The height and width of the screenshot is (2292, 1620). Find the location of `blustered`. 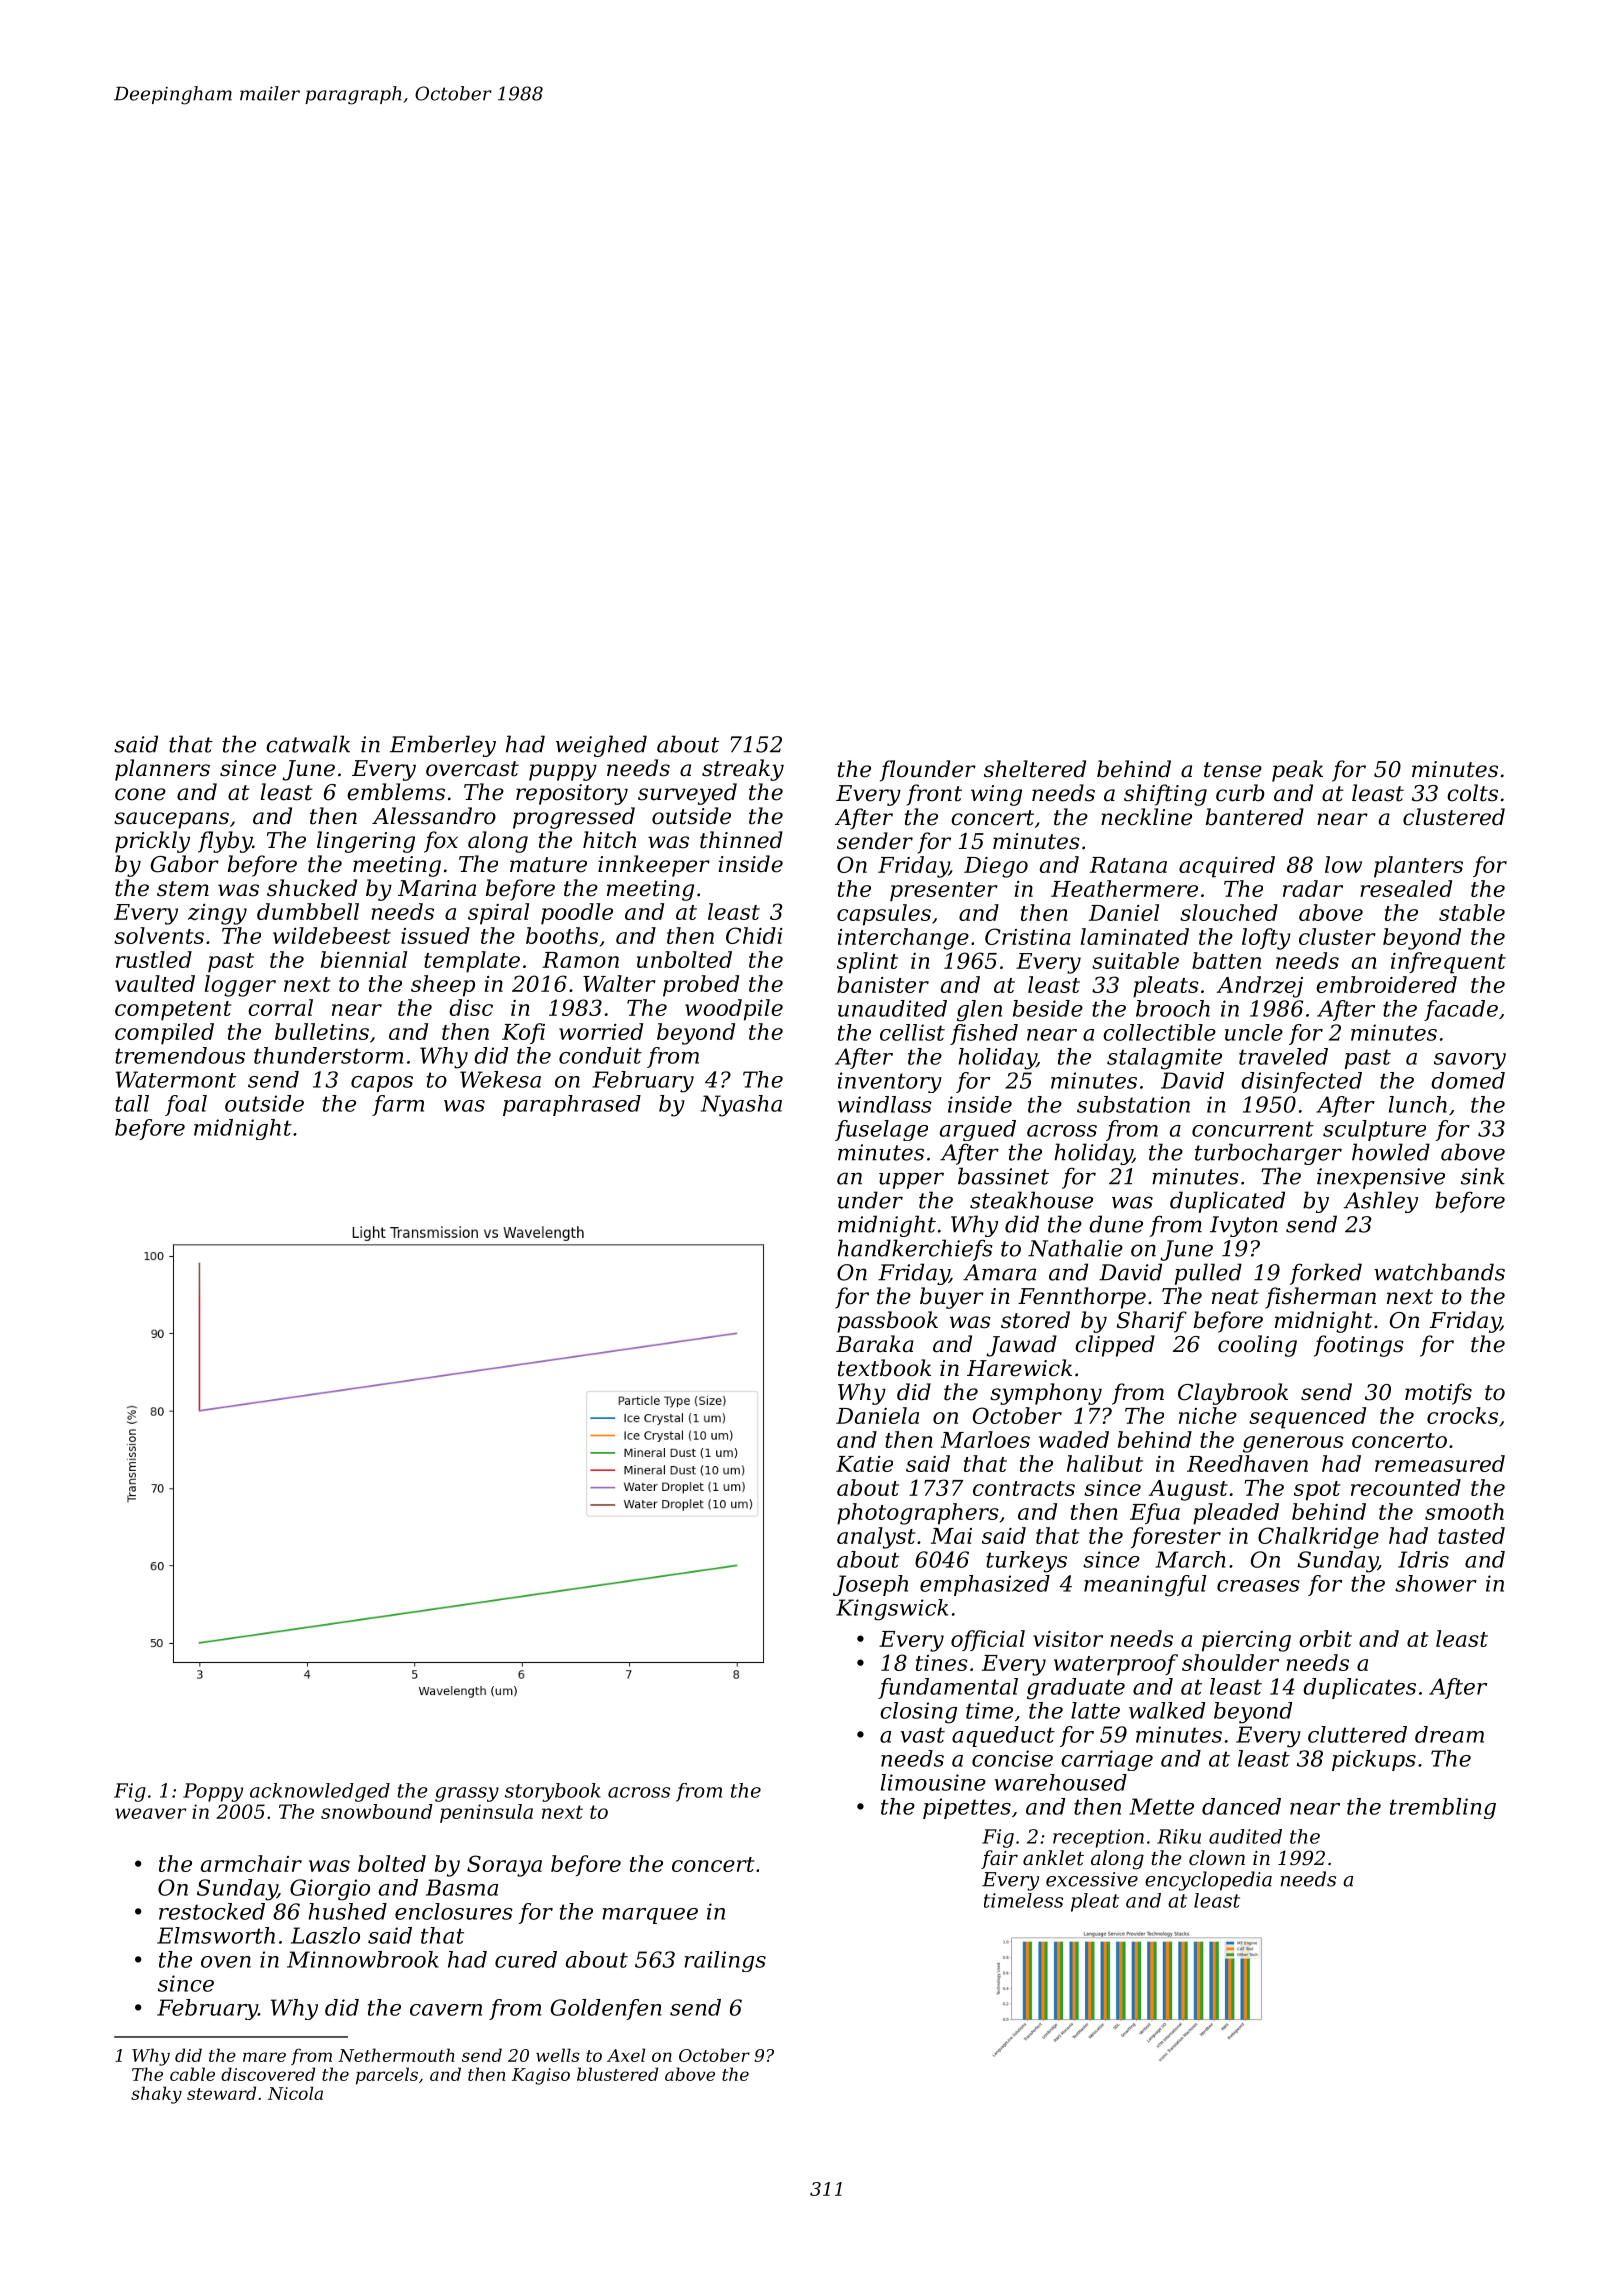

blustered is located at coordinates (617, 2074).
